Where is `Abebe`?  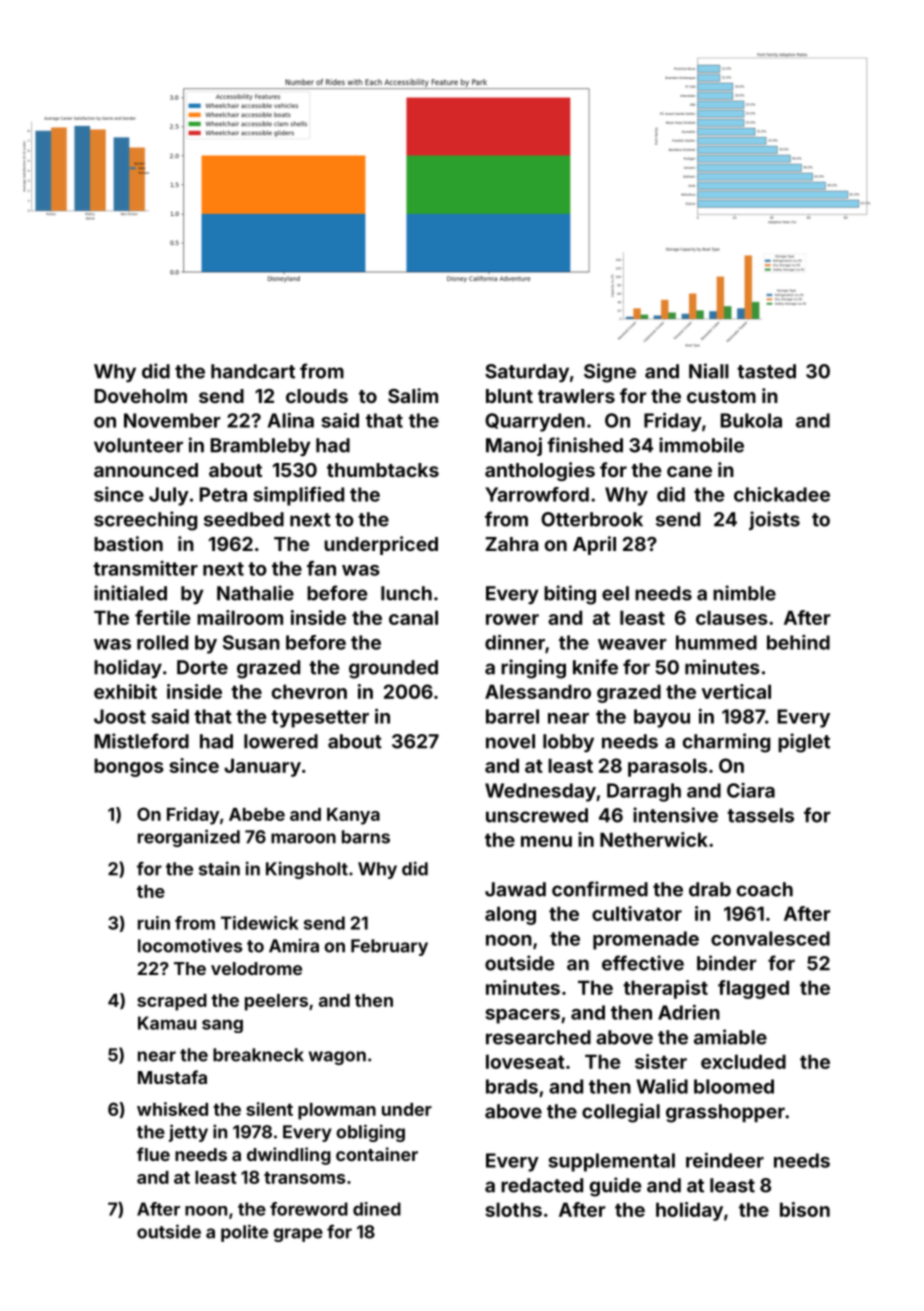
Abebe is located at coordinates (257, 814).
